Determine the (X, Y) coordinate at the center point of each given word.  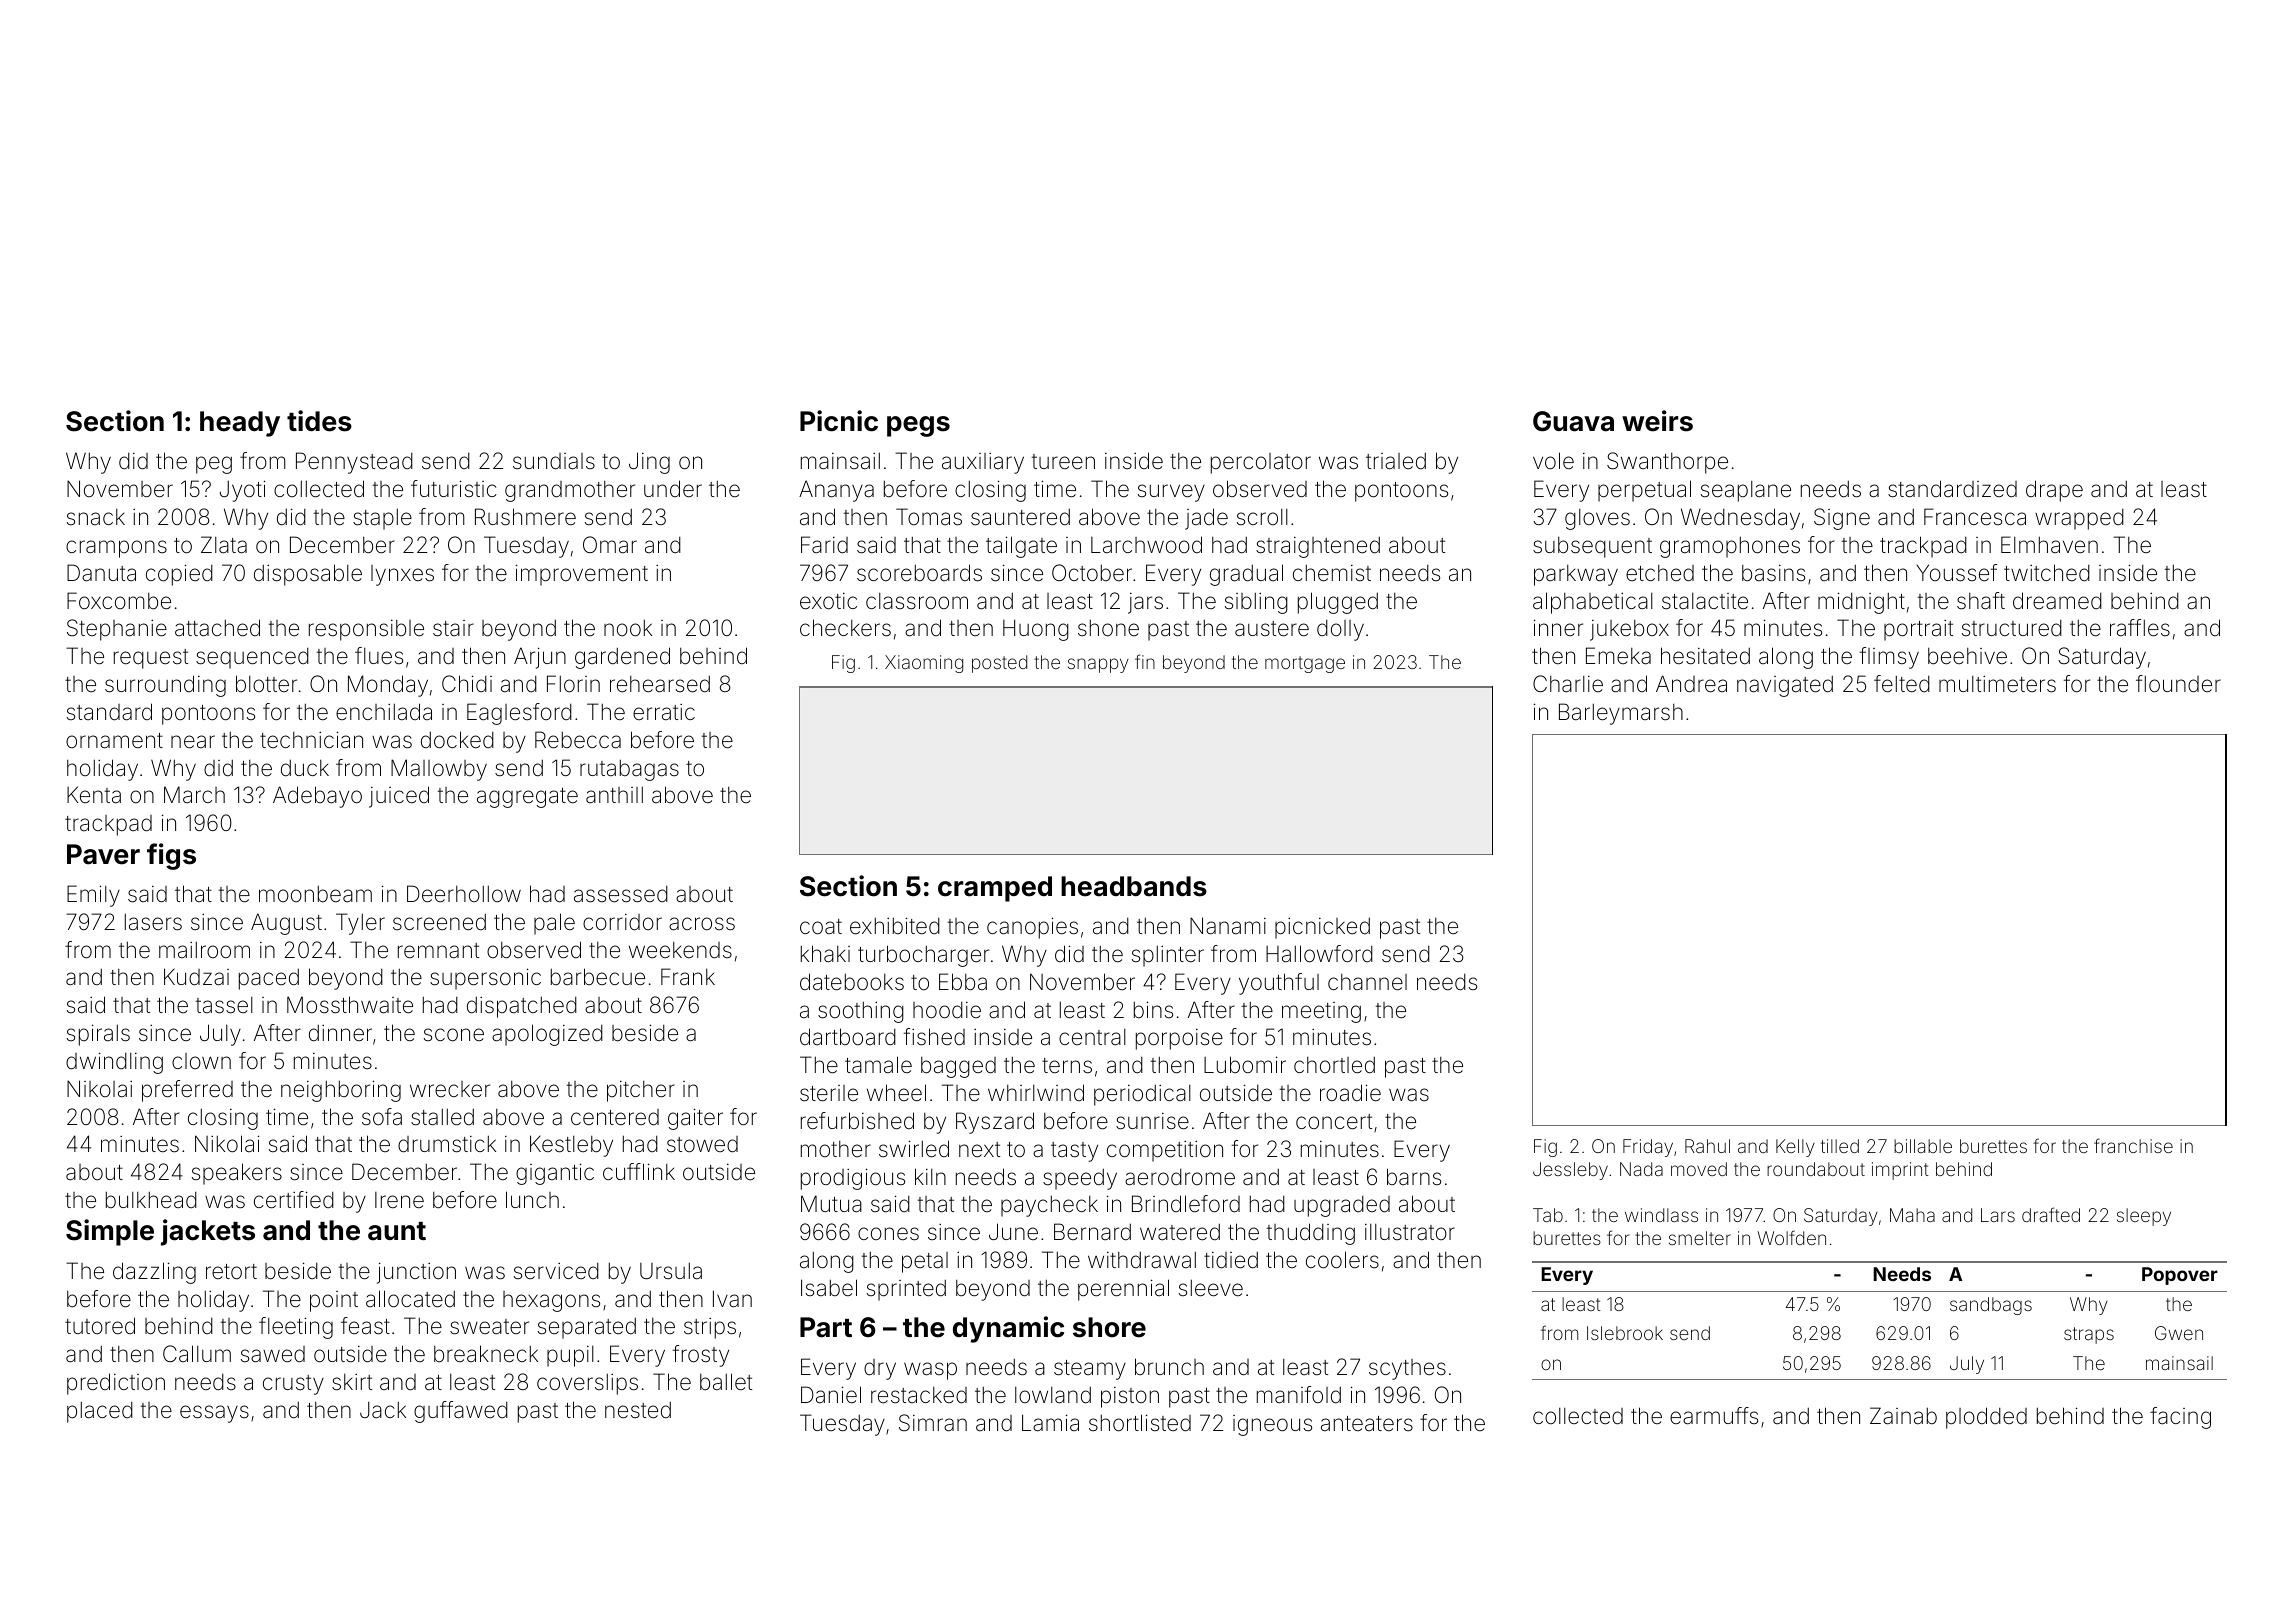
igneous (1272, 1425)
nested (638, 1410)
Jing (649, 463)
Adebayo (317, 797)
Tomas (929, 517)
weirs (1657, 421)
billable (1923, 1146)
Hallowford (1319, 954)
